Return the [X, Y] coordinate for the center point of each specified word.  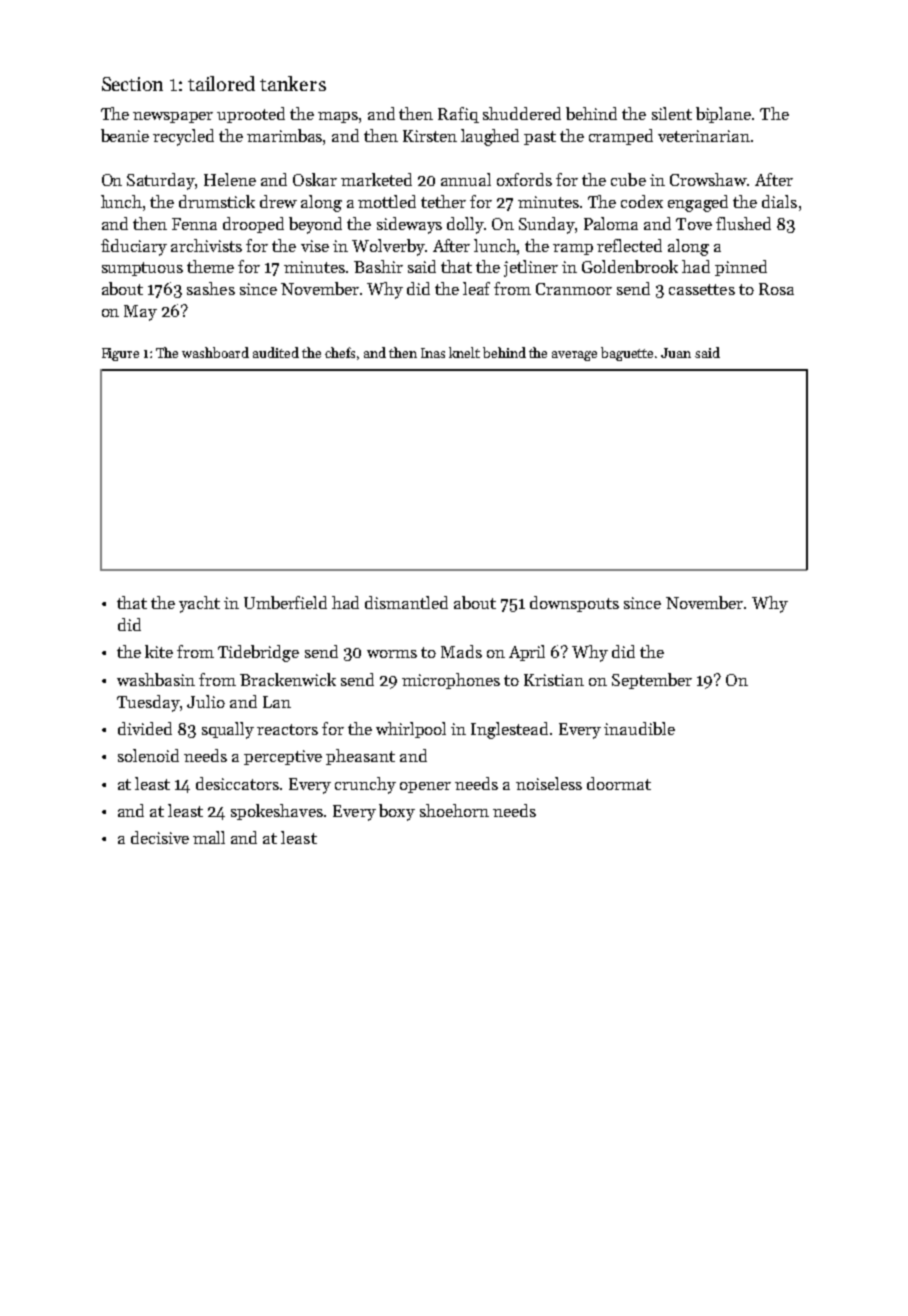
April [527, 653]
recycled [183, 137]
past [540, 138]
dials [779, 201]
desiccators [237, 783]
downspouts [574, 604]
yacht [199, 604]
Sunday [547, 225]
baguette [627, 354]
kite [159, 651]
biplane [723, 115]
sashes [211, 288]
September [652, 681]
